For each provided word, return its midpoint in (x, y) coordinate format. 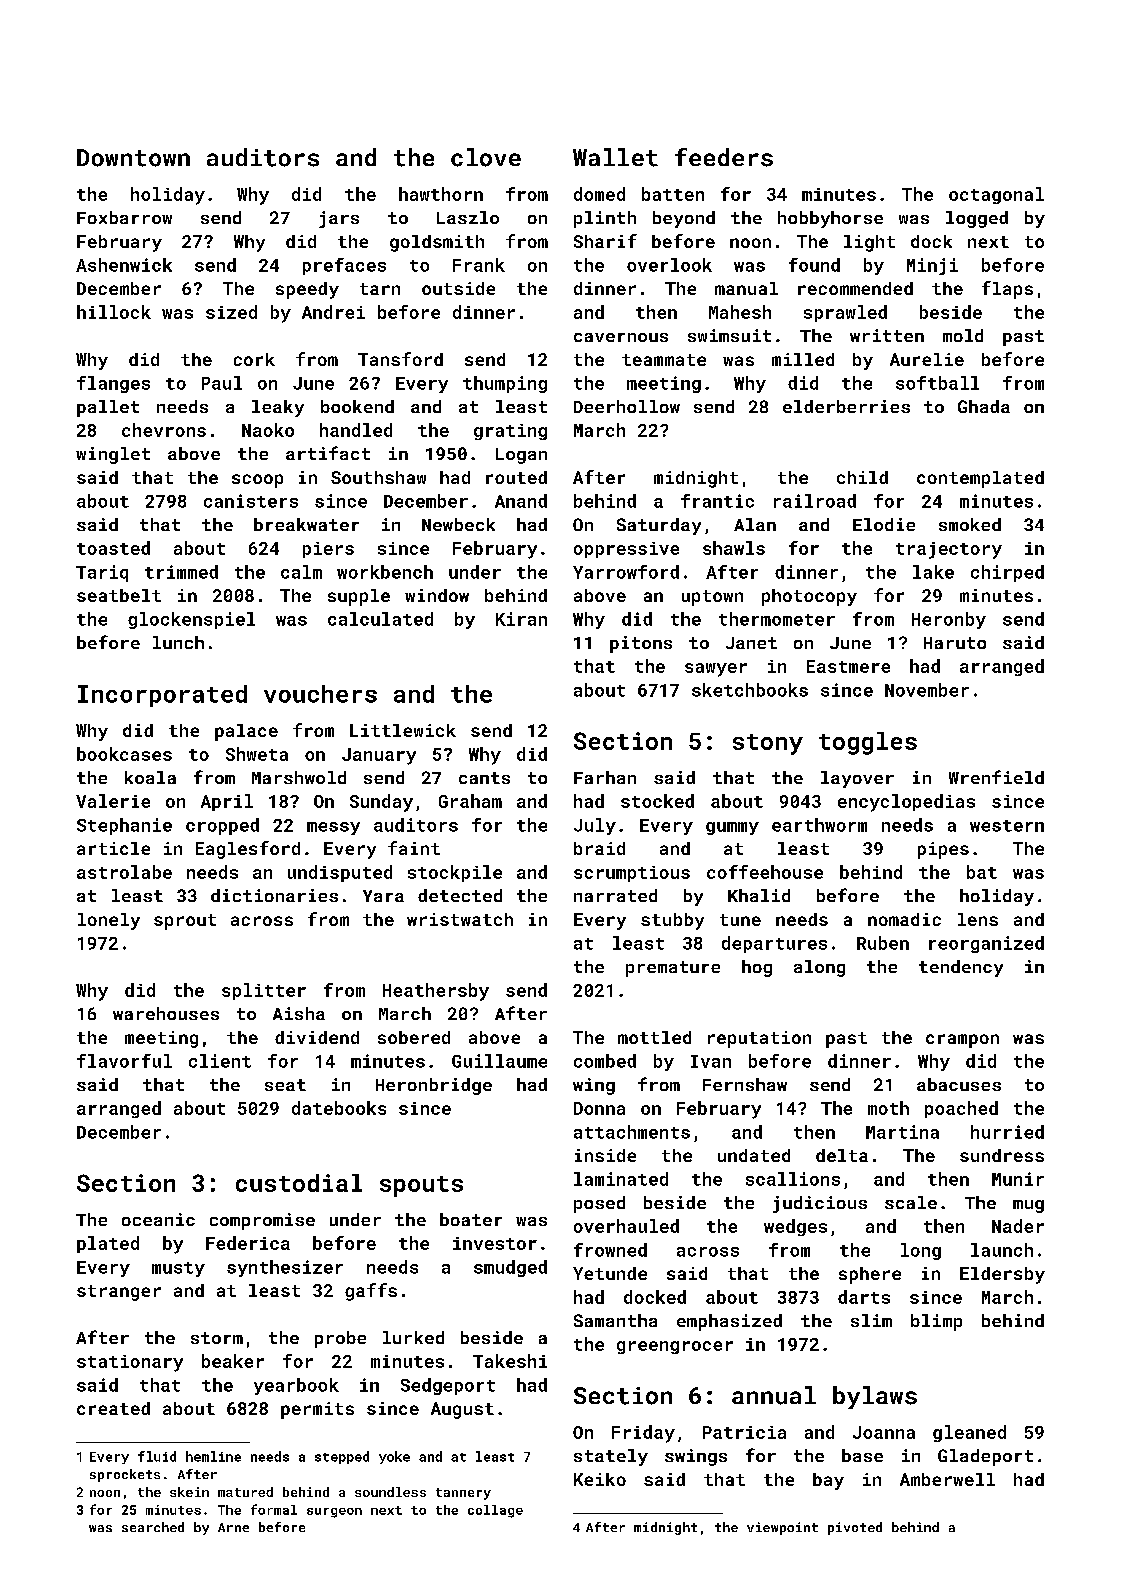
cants (484, 778)
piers (328, 550)
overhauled (626, 1226)
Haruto (955, 643)
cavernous (621, 337)
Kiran (521, 619)
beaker (233, 1361)
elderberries (846, 406)
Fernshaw (745, 1084)
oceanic (158, 1219)
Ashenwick (124, 265)
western (1007, 826)
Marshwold (299, 777)
